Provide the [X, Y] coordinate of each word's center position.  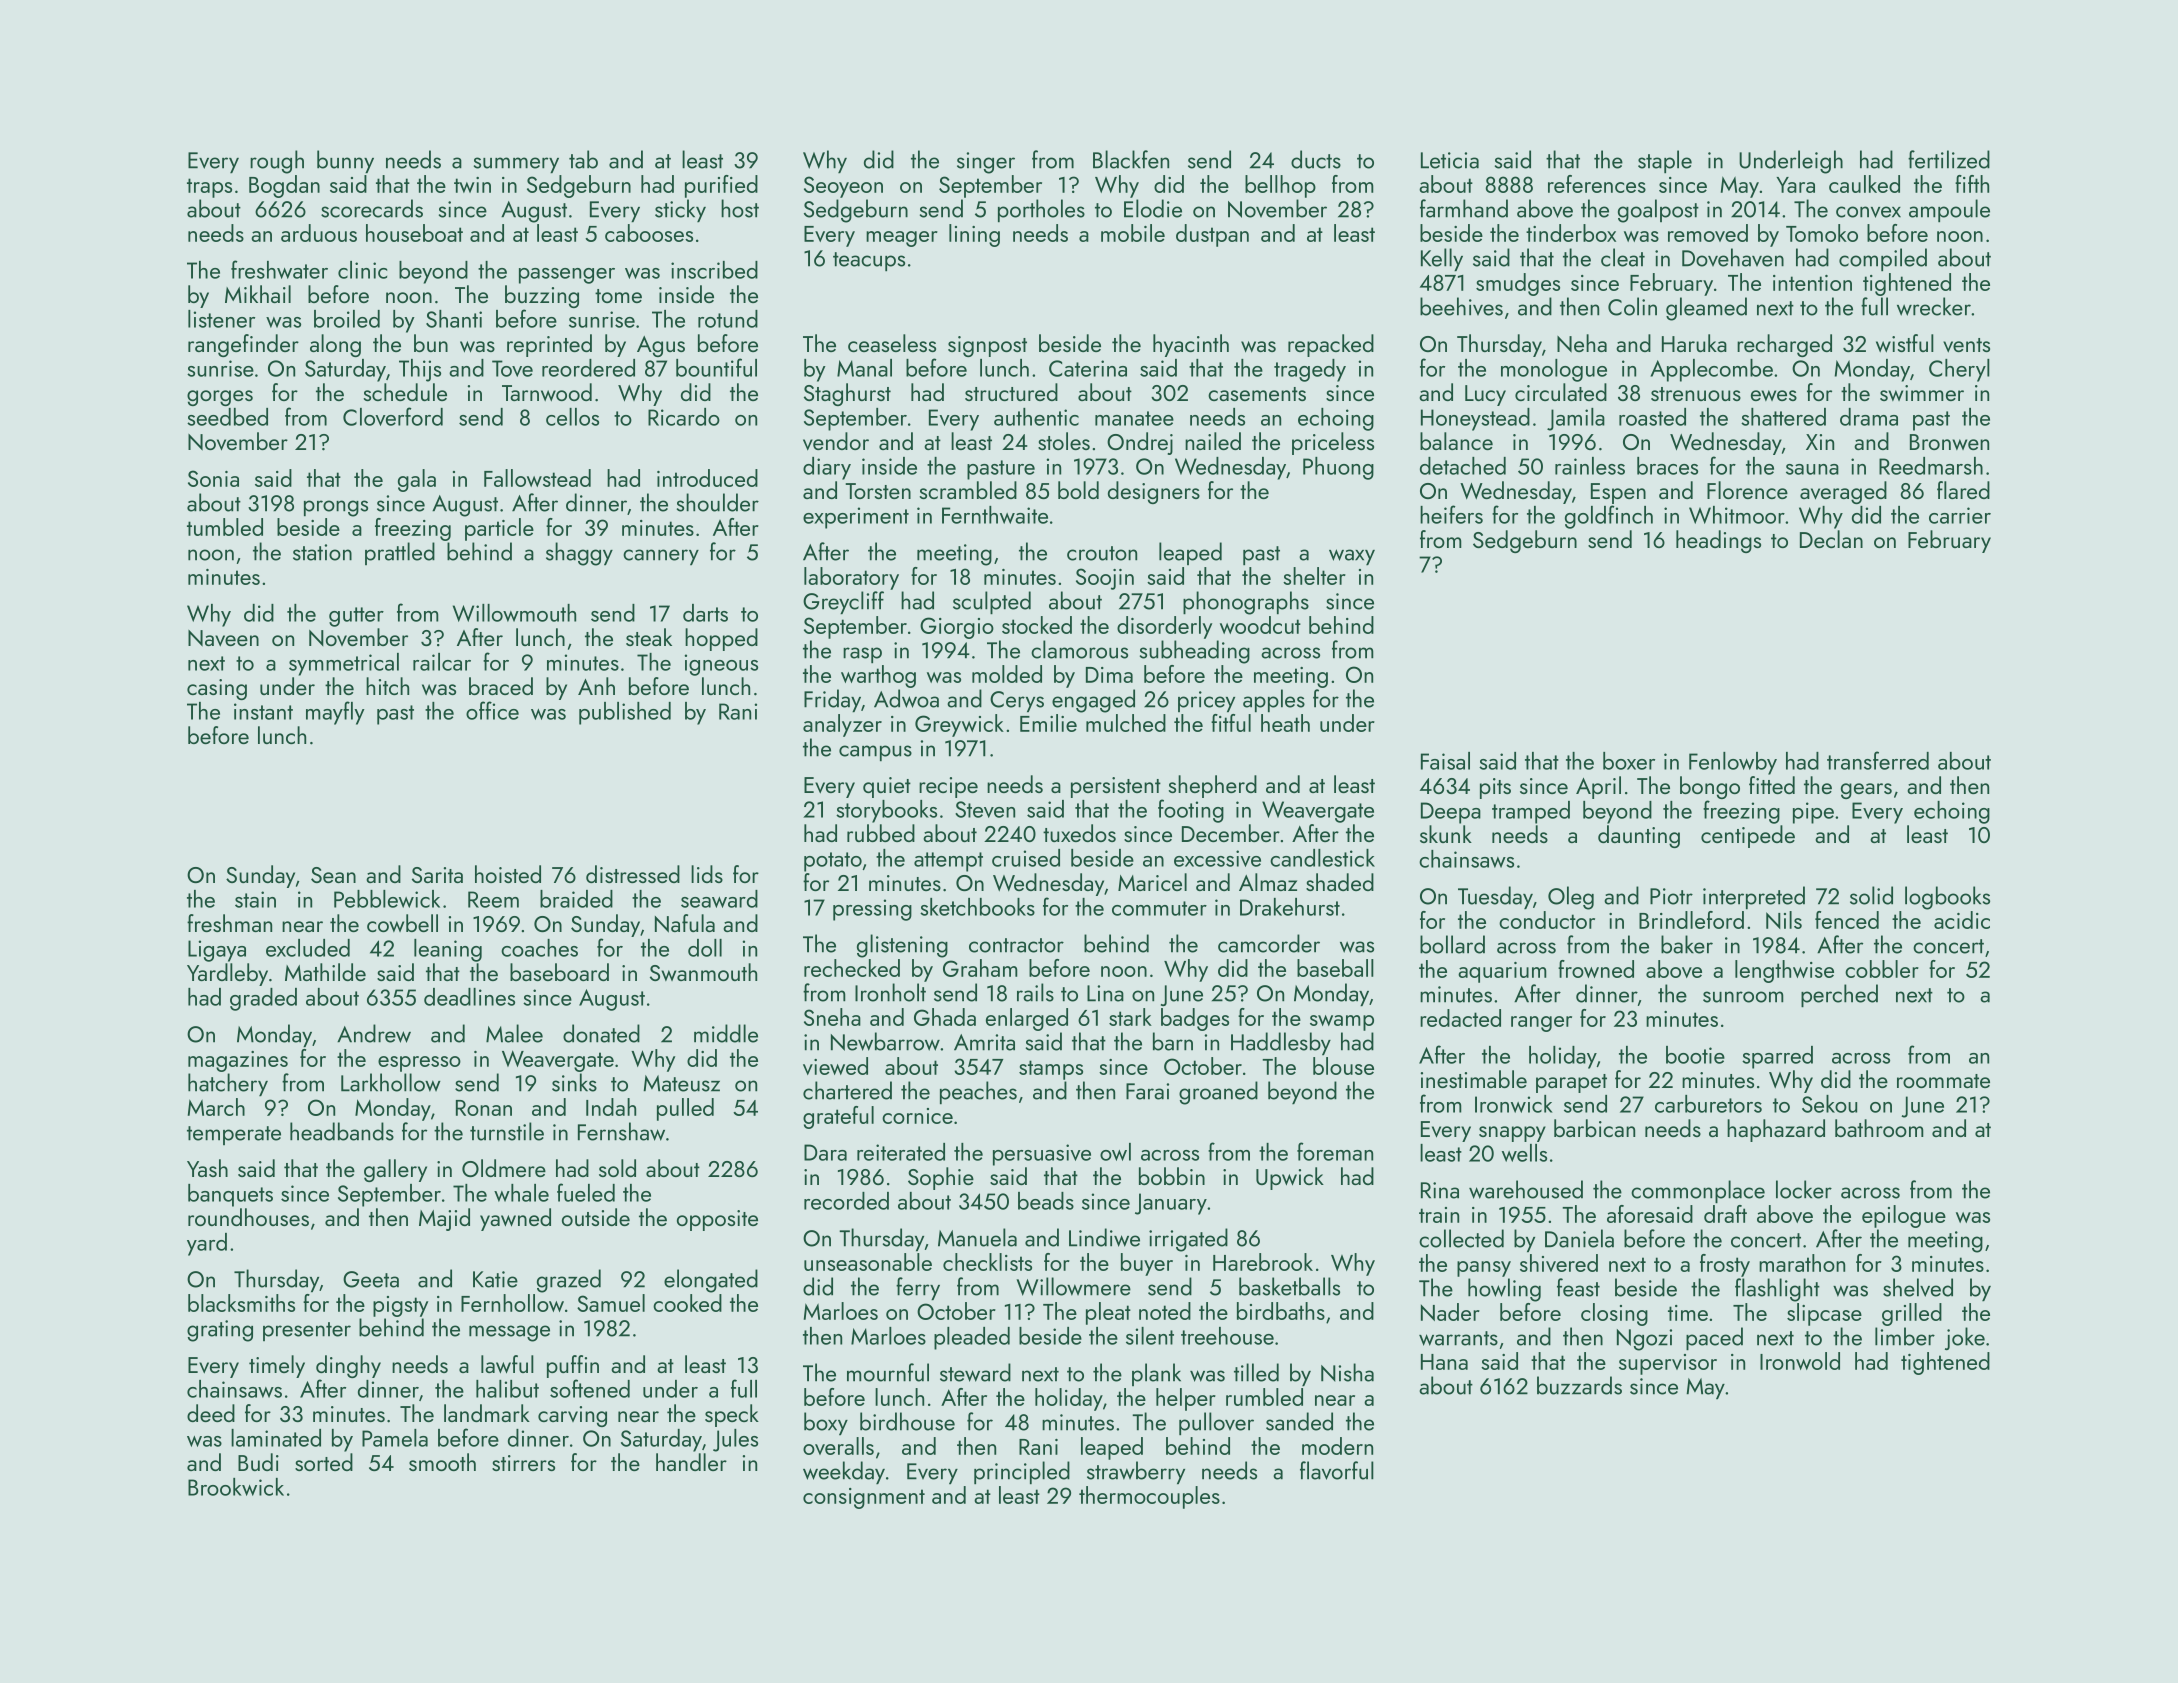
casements [1257, 394]
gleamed [1706, 309]
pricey [1206, 701]
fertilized [1949, 159]
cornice [917, 1116]
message [509, 1333]
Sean [333, 875]
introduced [707, 478]
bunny [345, 161]
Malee [514, 1033]
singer [986, 163]
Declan [1831, 539]
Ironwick [1514, 1104]
